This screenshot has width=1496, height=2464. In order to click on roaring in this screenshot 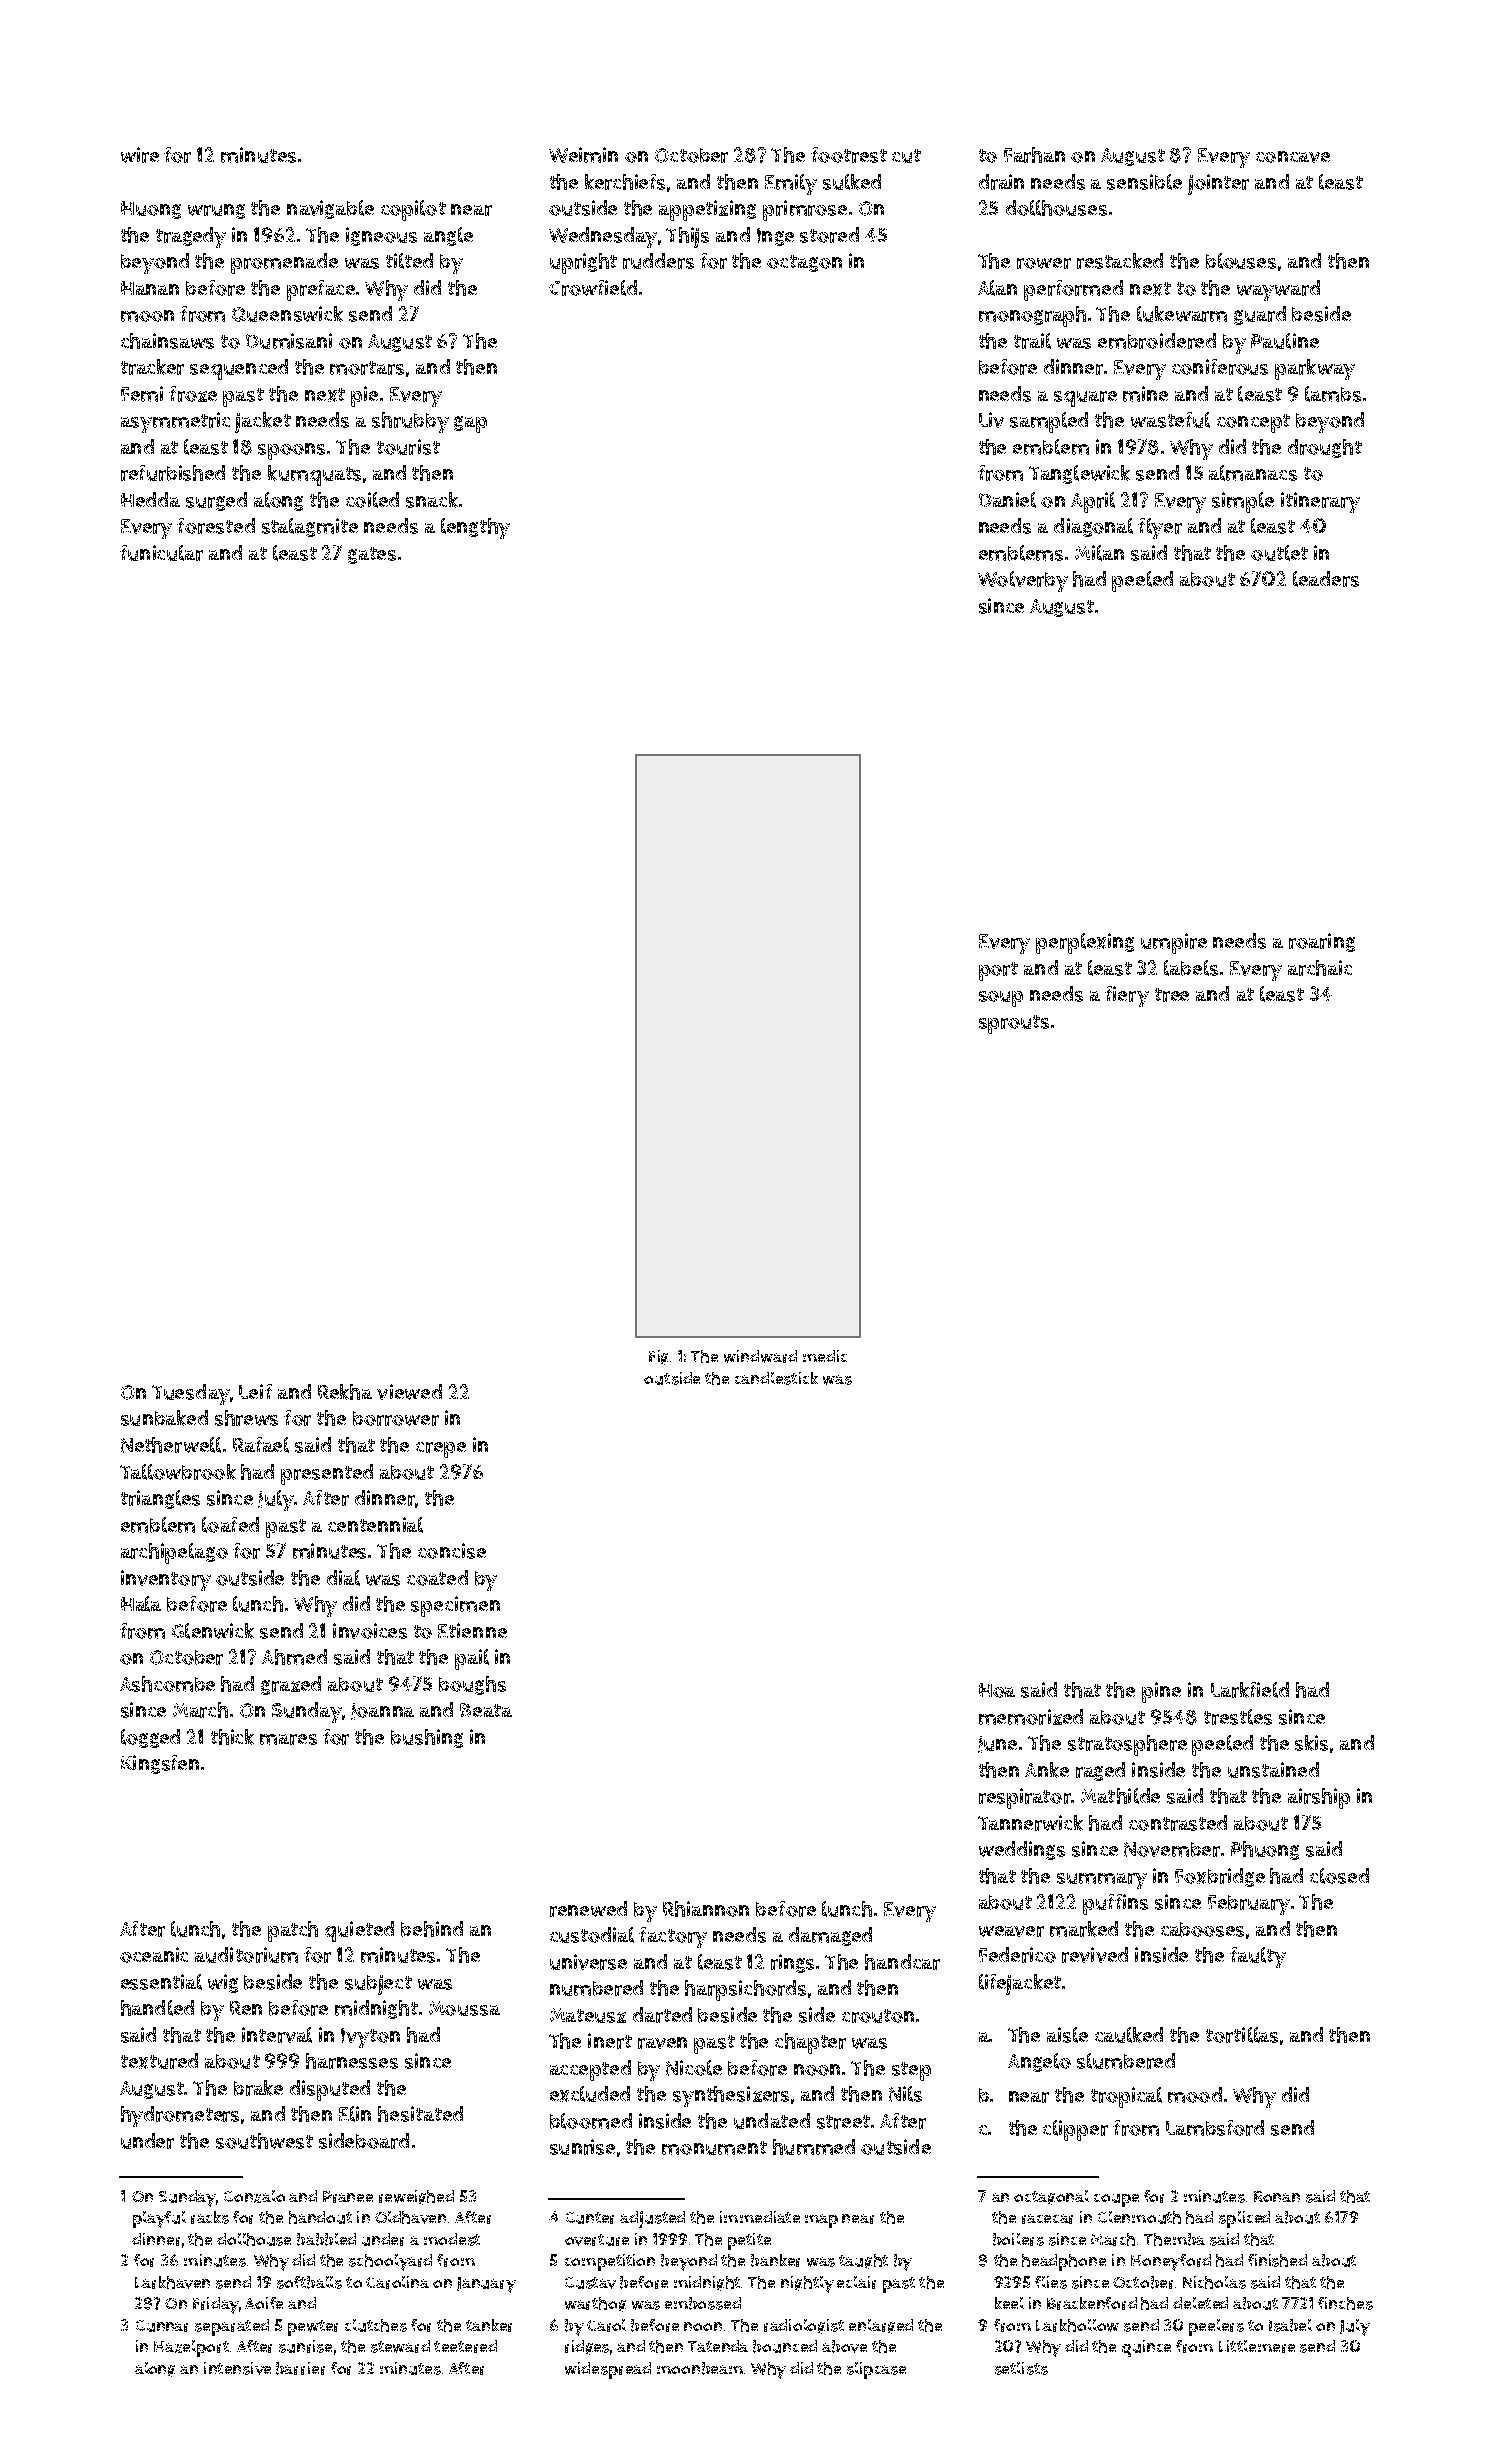, I will do `click(1322, 942)`.
